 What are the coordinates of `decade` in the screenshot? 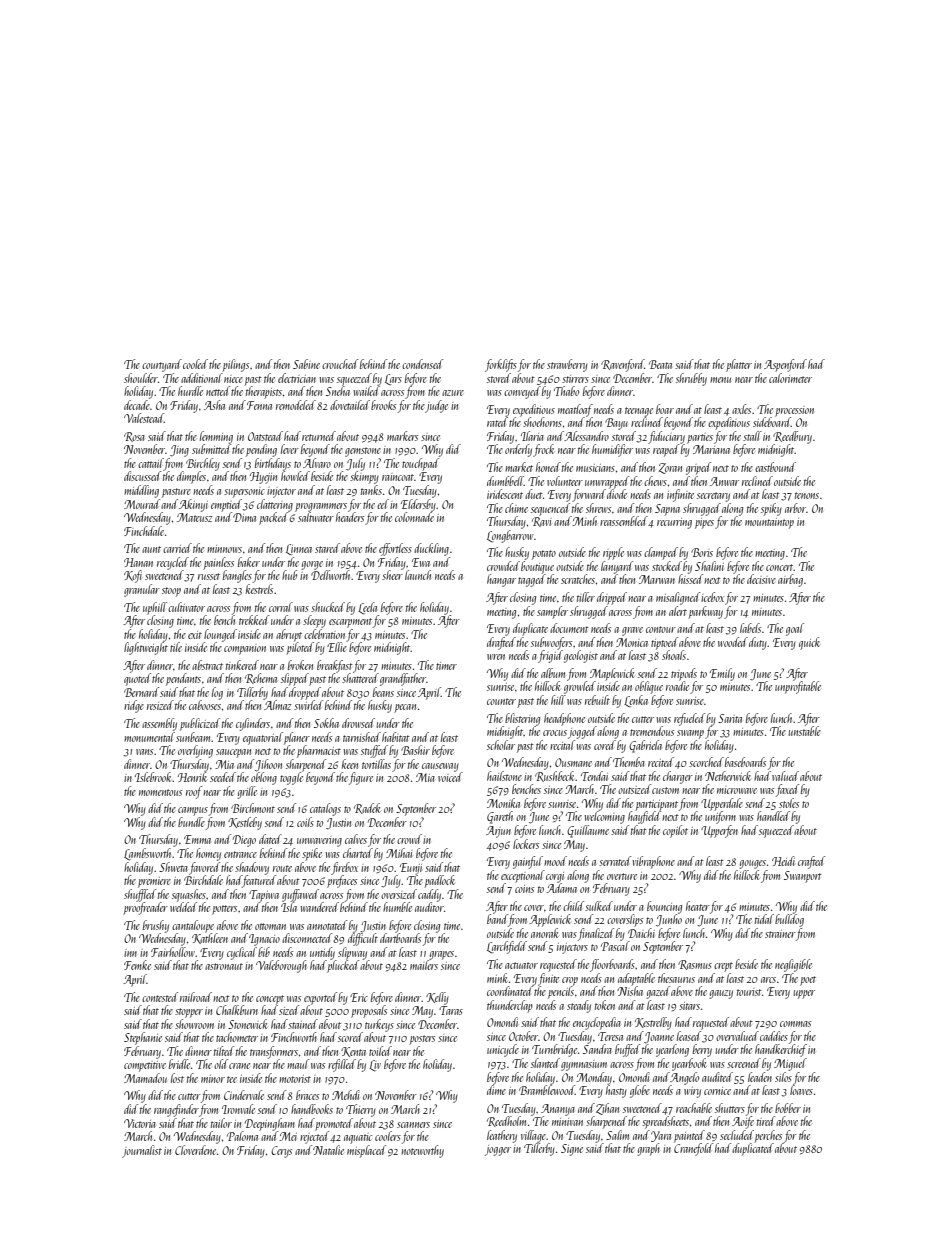 It's located at (137, 405).
